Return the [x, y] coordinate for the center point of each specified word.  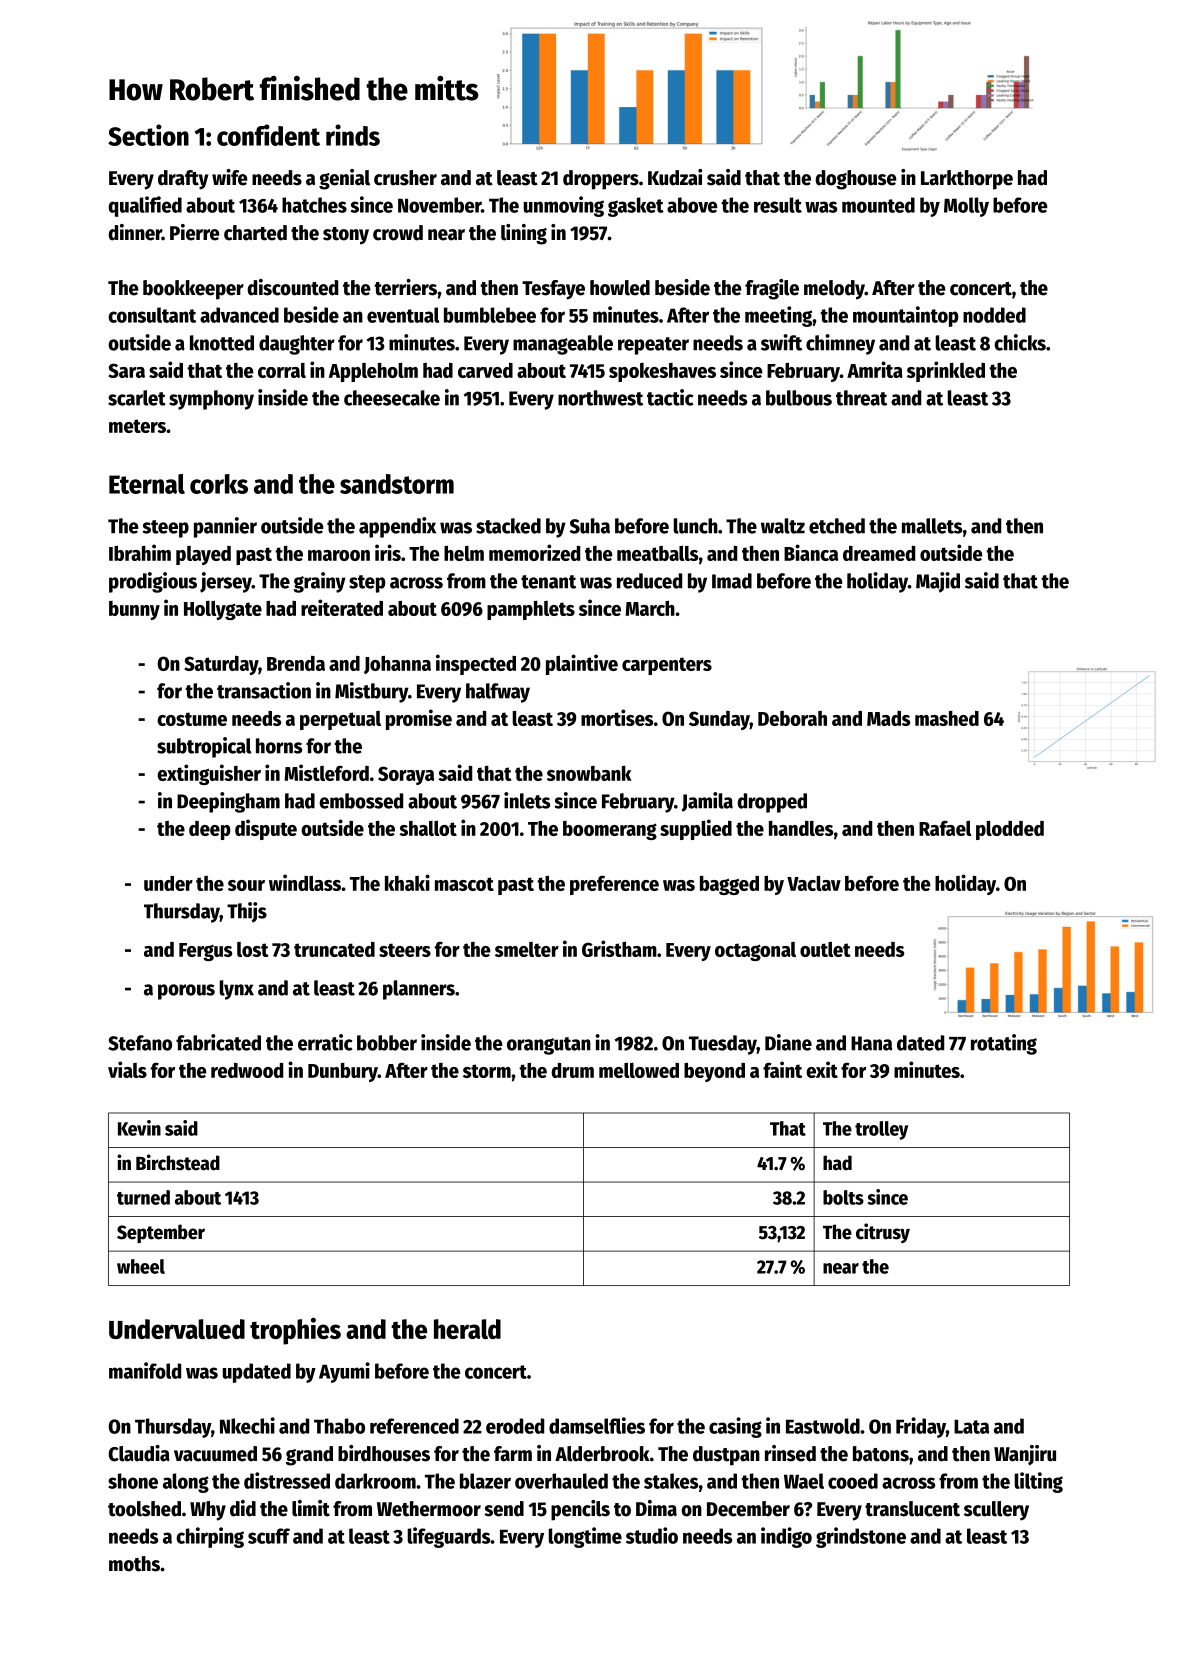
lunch [695, 526]
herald [467, 1329]
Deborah [792, 718]
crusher [405, 178]
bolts [843, 1197]
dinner [135, 232]
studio [652, 1535]
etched [837, 526]
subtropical [204, 747]
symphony [211, 400]
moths [134, 1564]
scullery [996, 1511]
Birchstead [178, 1162]
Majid [938, 582]
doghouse [856, 180]
